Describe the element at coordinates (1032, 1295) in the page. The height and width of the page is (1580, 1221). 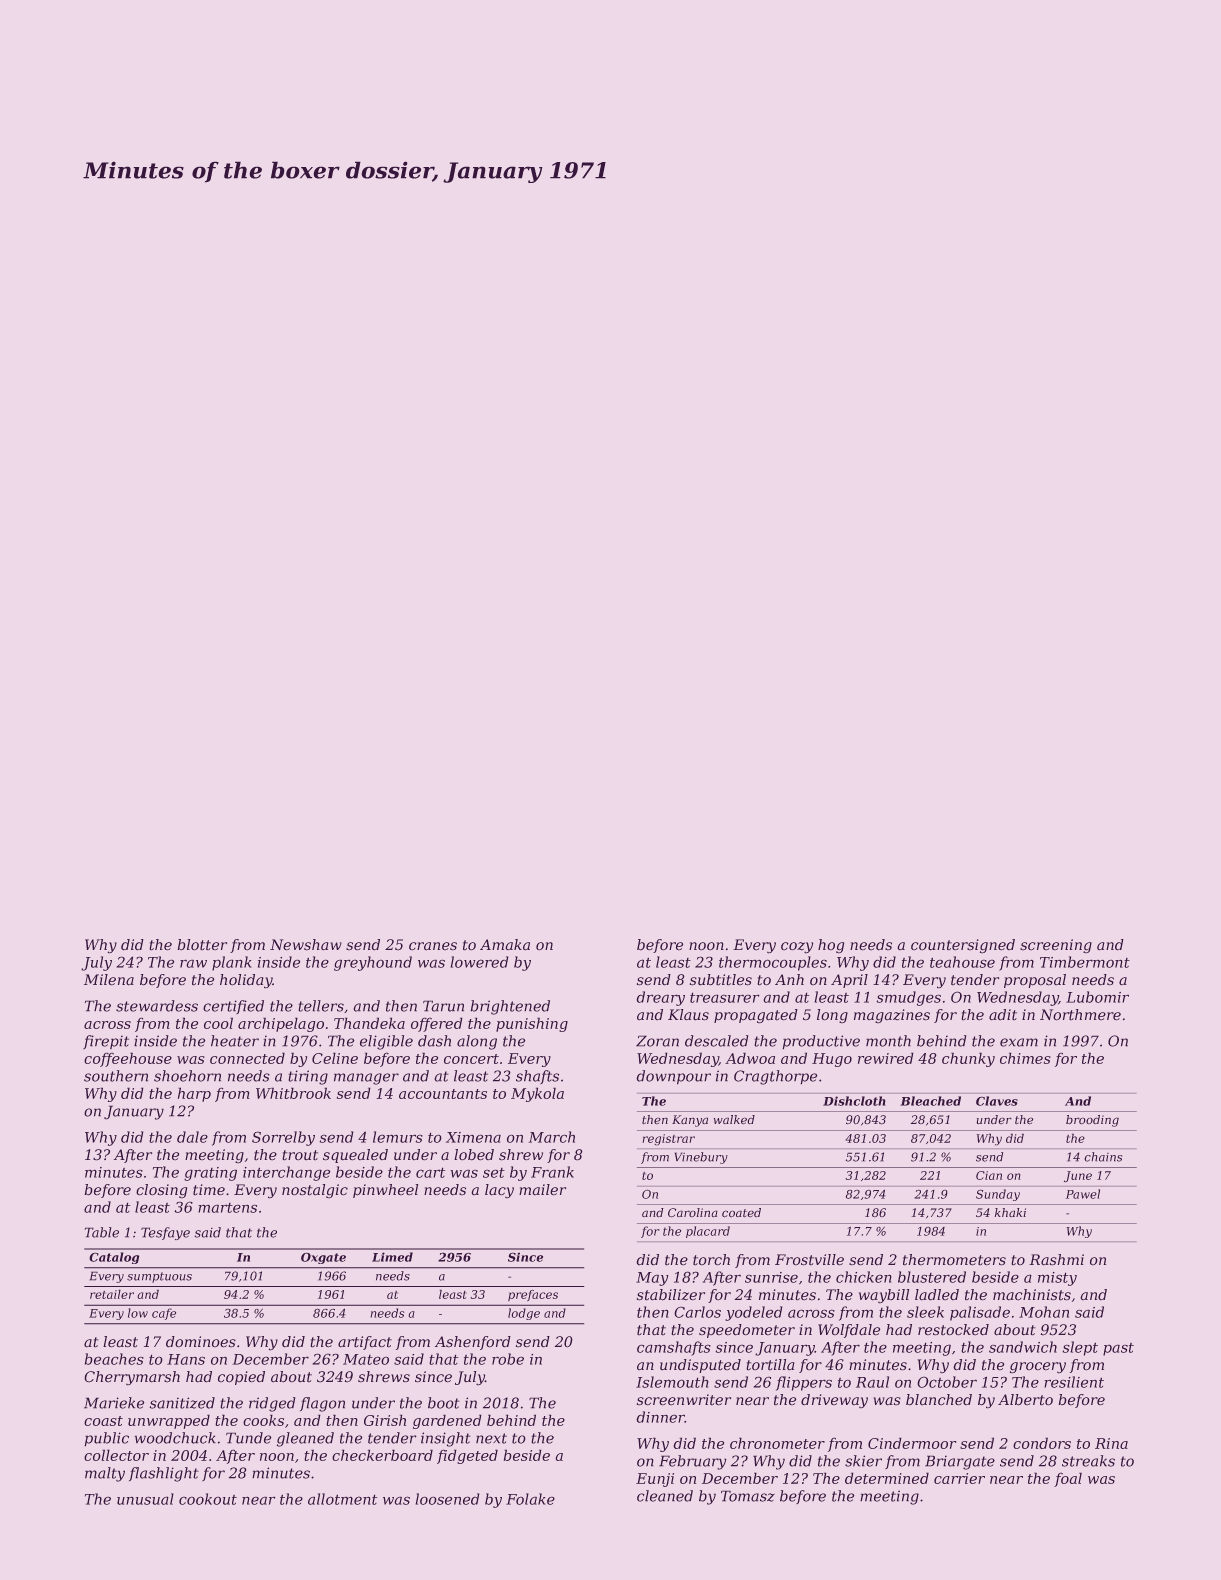
I see `machinists` at that location.
